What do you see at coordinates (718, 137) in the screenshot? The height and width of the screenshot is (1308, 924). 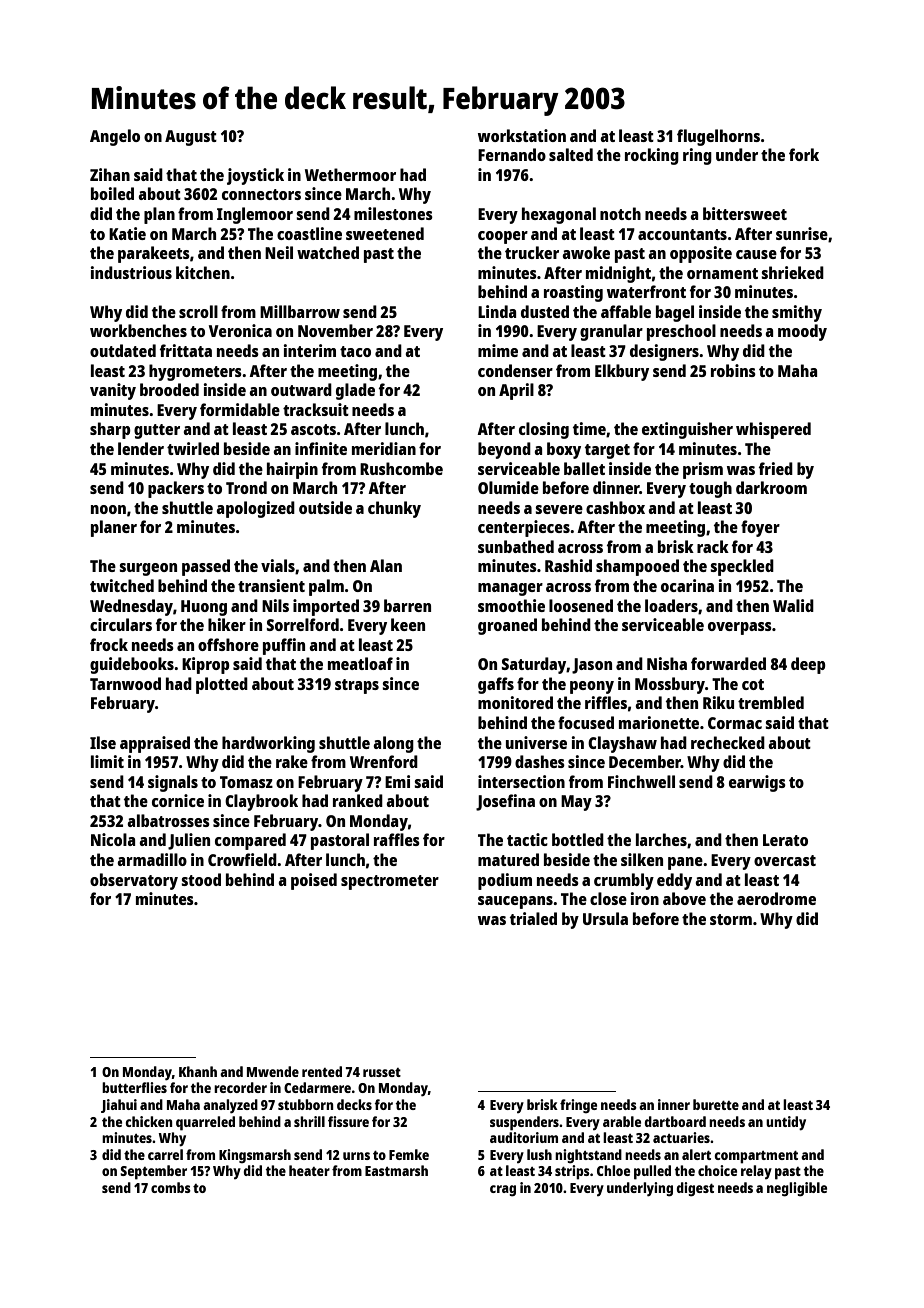 I see `flugelhorns` at bounding box center [718, 137].
